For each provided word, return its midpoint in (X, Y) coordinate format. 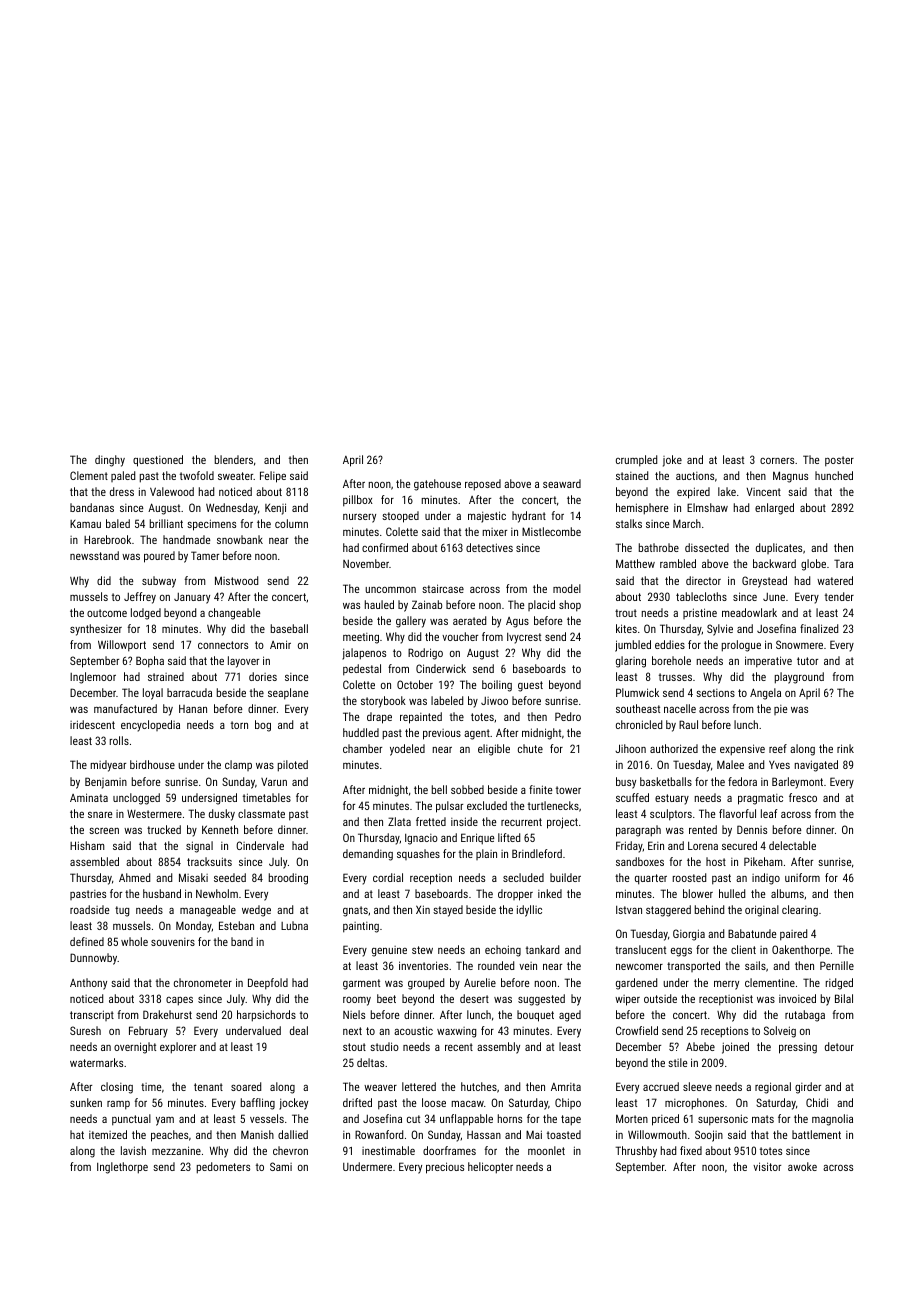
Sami (281, 1166)
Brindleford (537, 853)
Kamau (85, 524)
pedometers (223, 1168)
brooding (288, 879)
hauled (379, 604)
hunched (834, 475)
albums (787, 893)
